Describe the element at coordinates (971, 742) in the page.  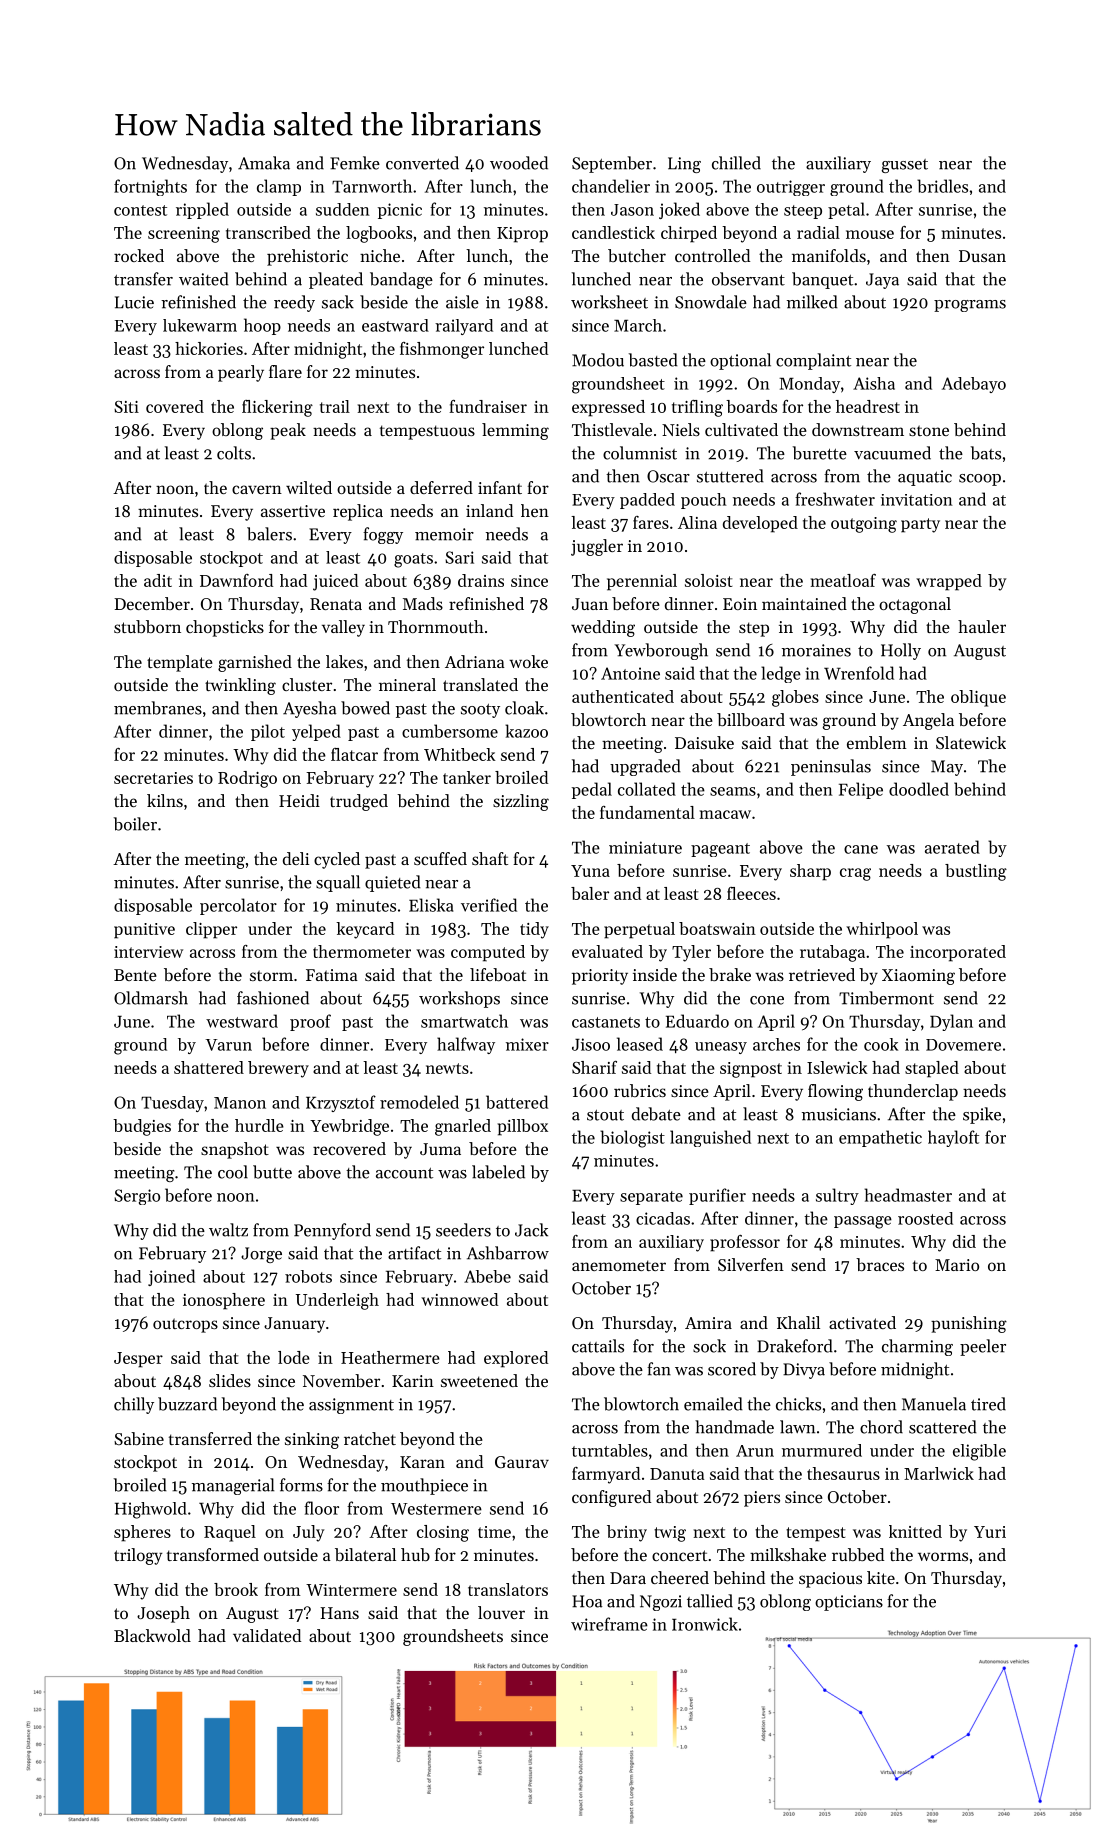
I see `Slatewick` at that location.
